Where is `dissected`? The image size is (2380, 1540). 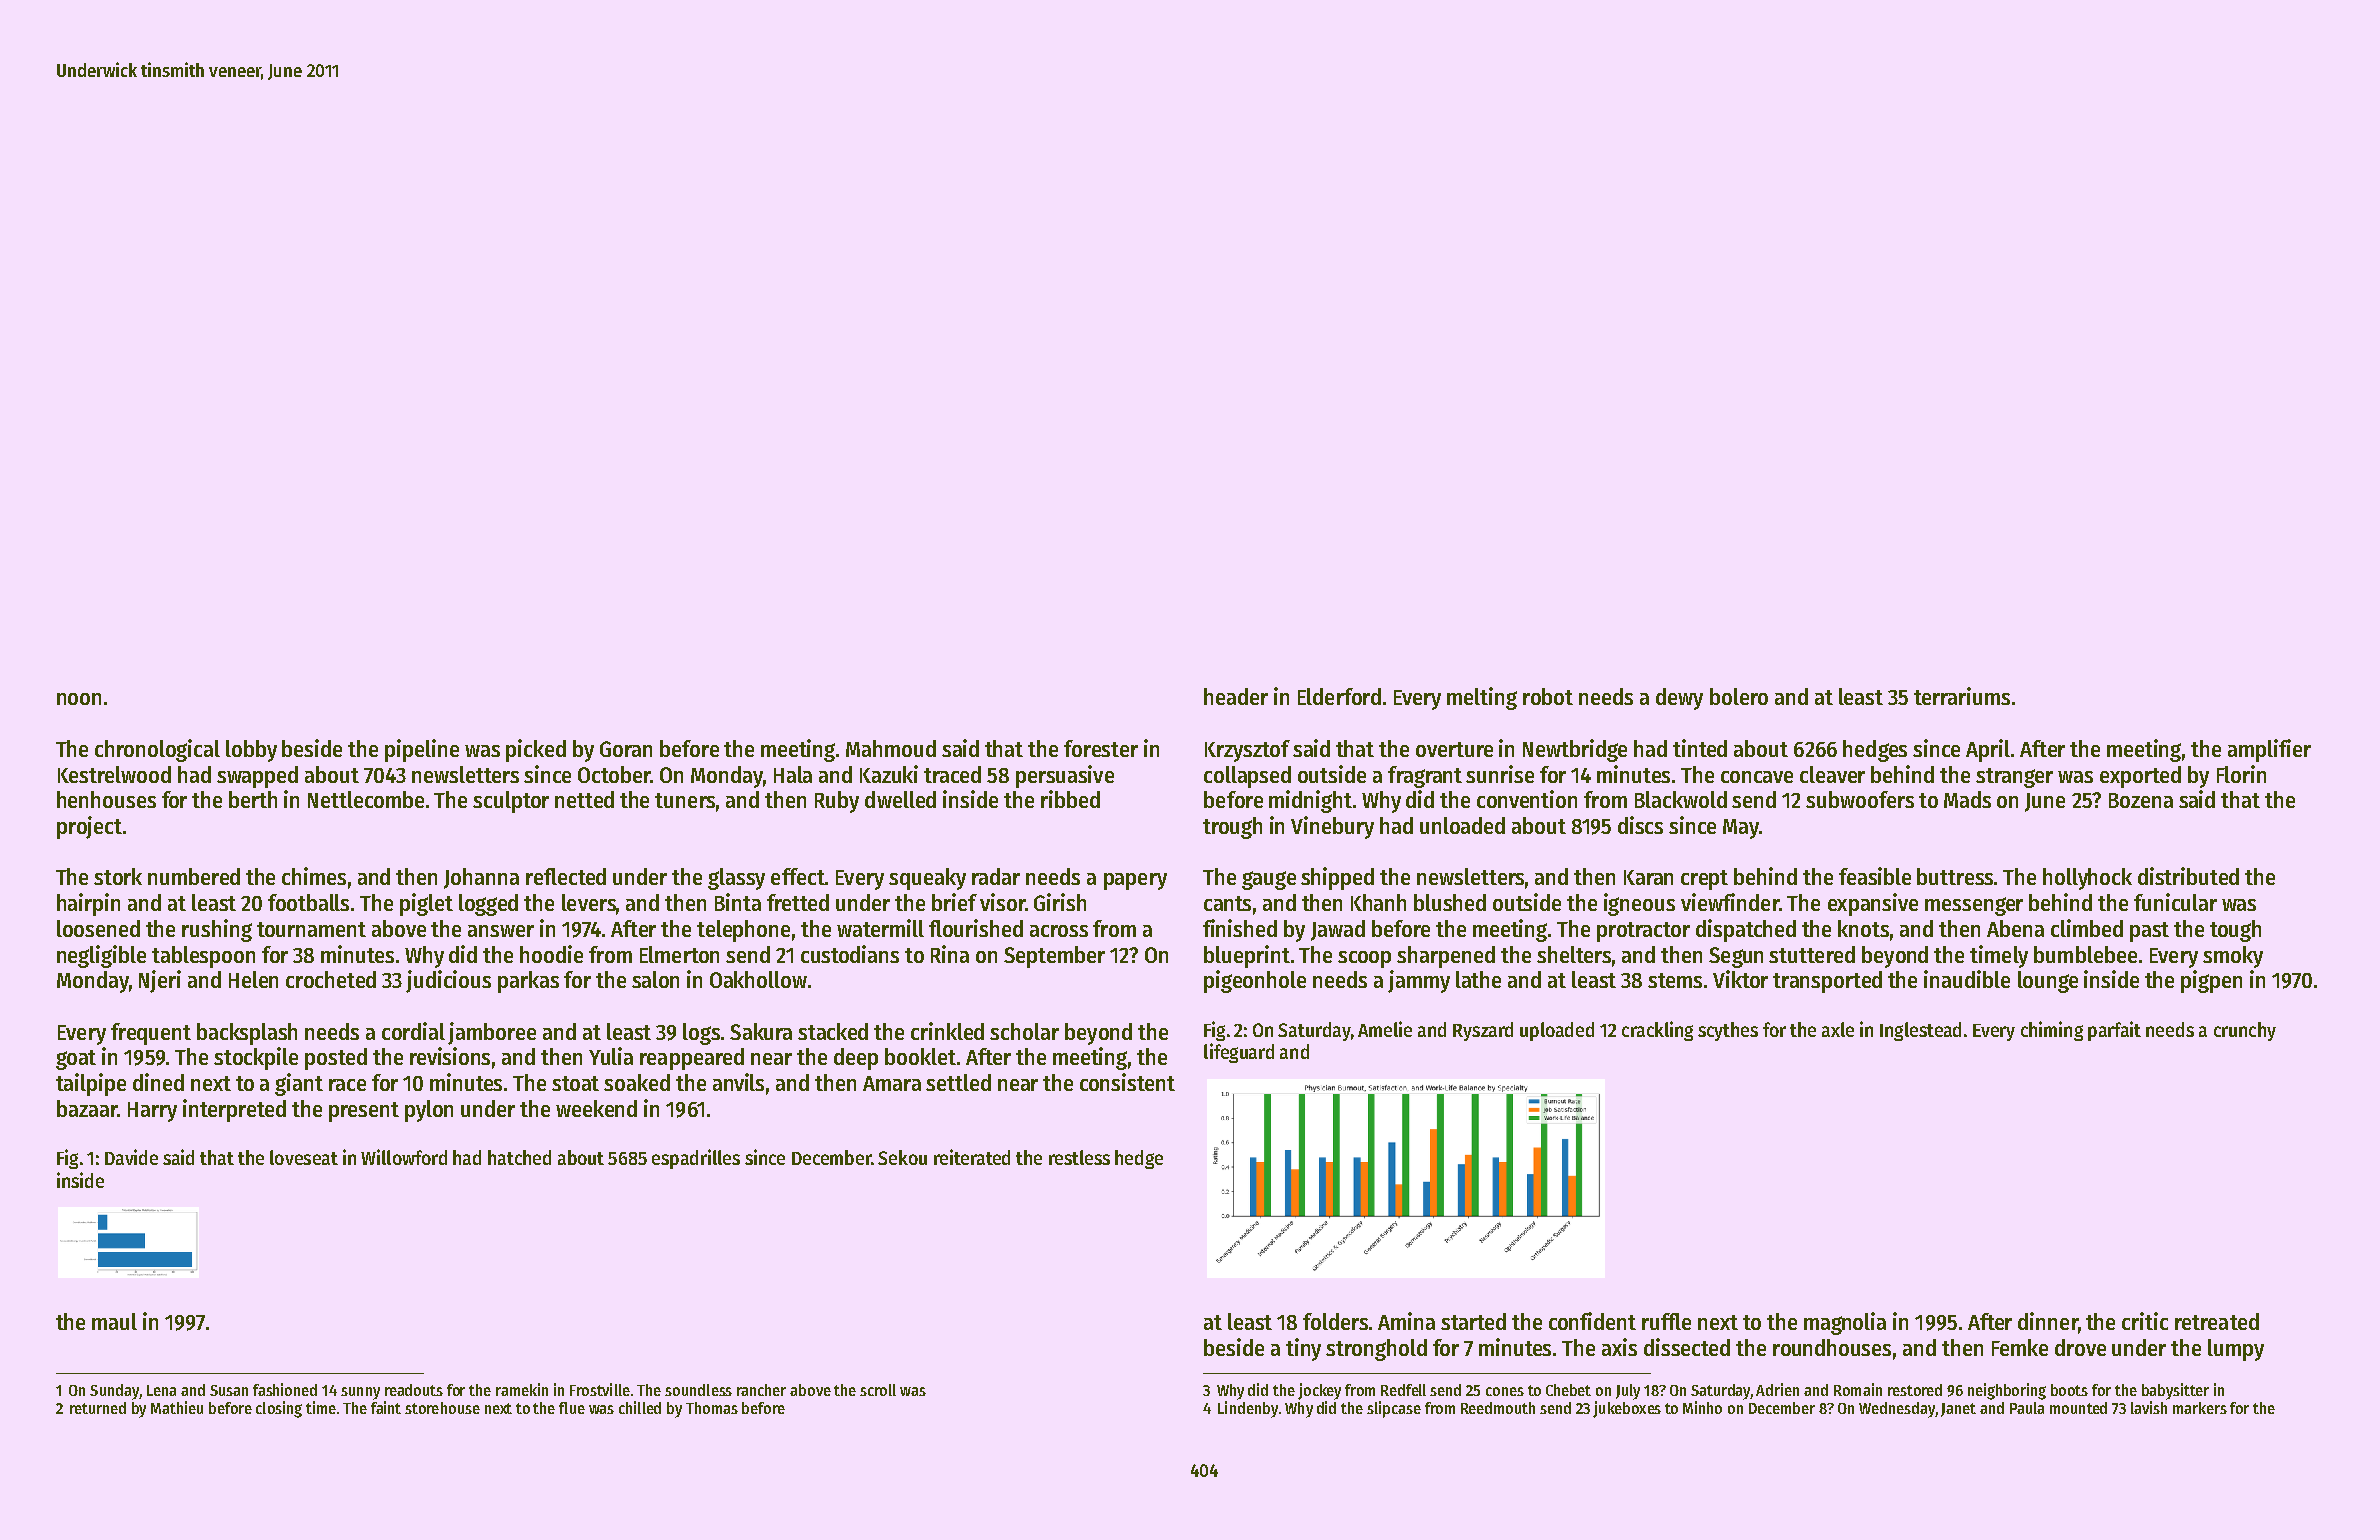 dissected is located at coordinates (1687, 1347).
